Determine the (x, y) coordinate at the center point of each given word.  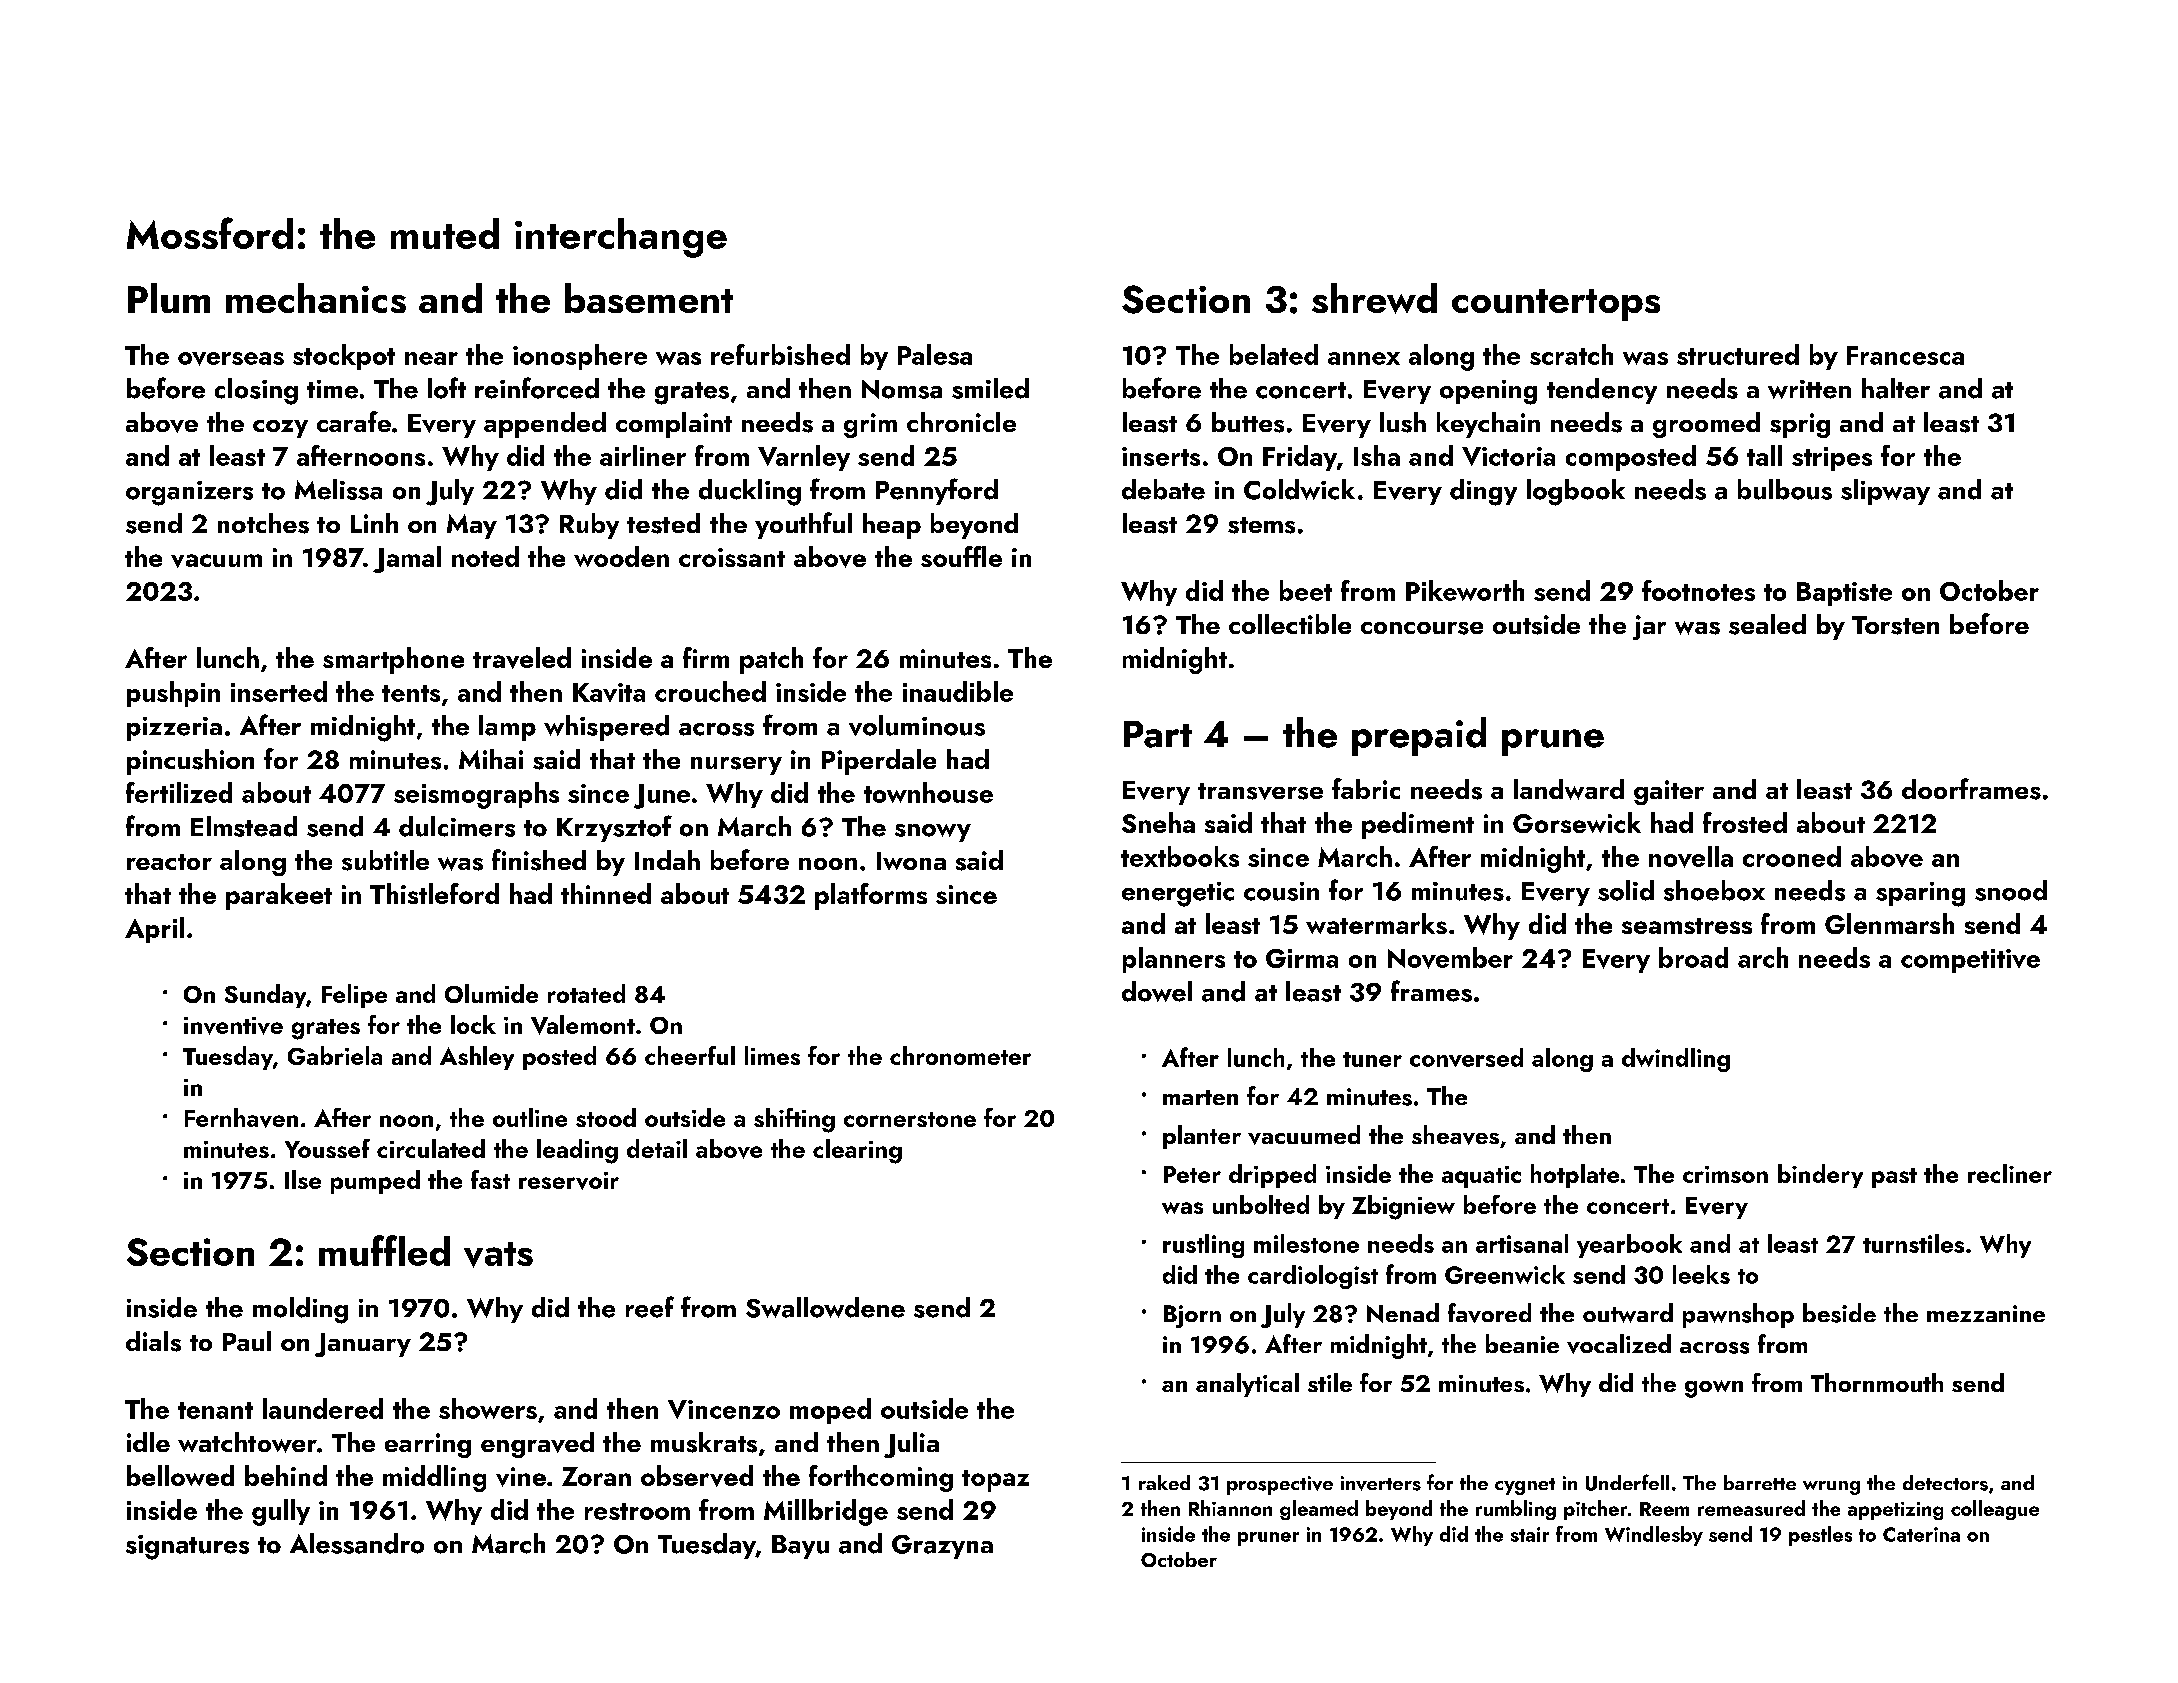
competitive (1970, 961)
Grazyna (942, 1547)
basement (649, 298)
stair (1530, 1534)
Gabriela (335, 1055)
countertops (1556, 305)
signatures (187, 1547)
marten (1200, 1097)
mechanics (316, 298)
